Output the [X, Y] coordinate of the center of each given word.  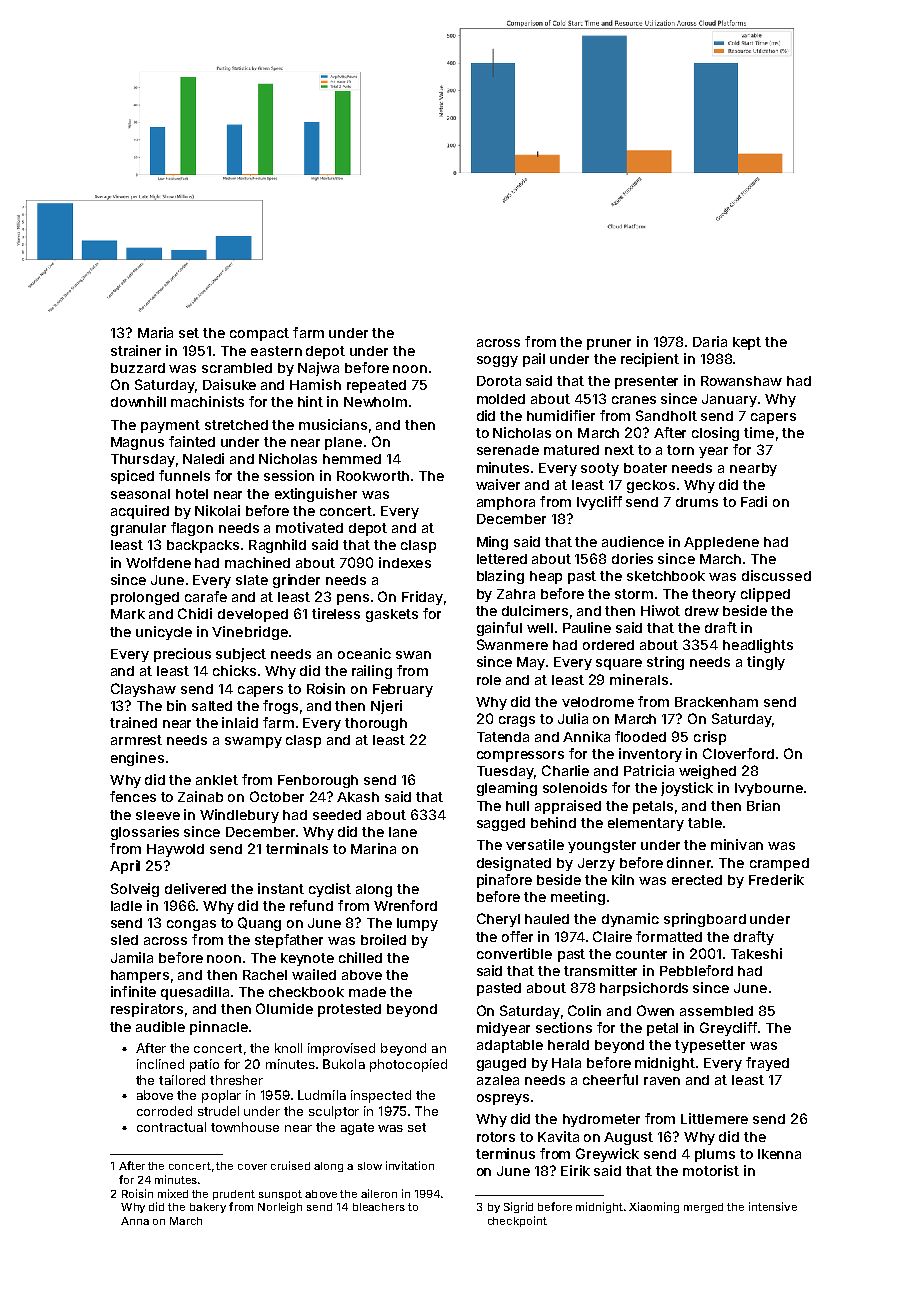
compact [259, 334]
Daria [710, 341]
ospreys [503, 1099]
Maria [155, 332]
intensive [773, 1206]
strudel [218, 1111]
